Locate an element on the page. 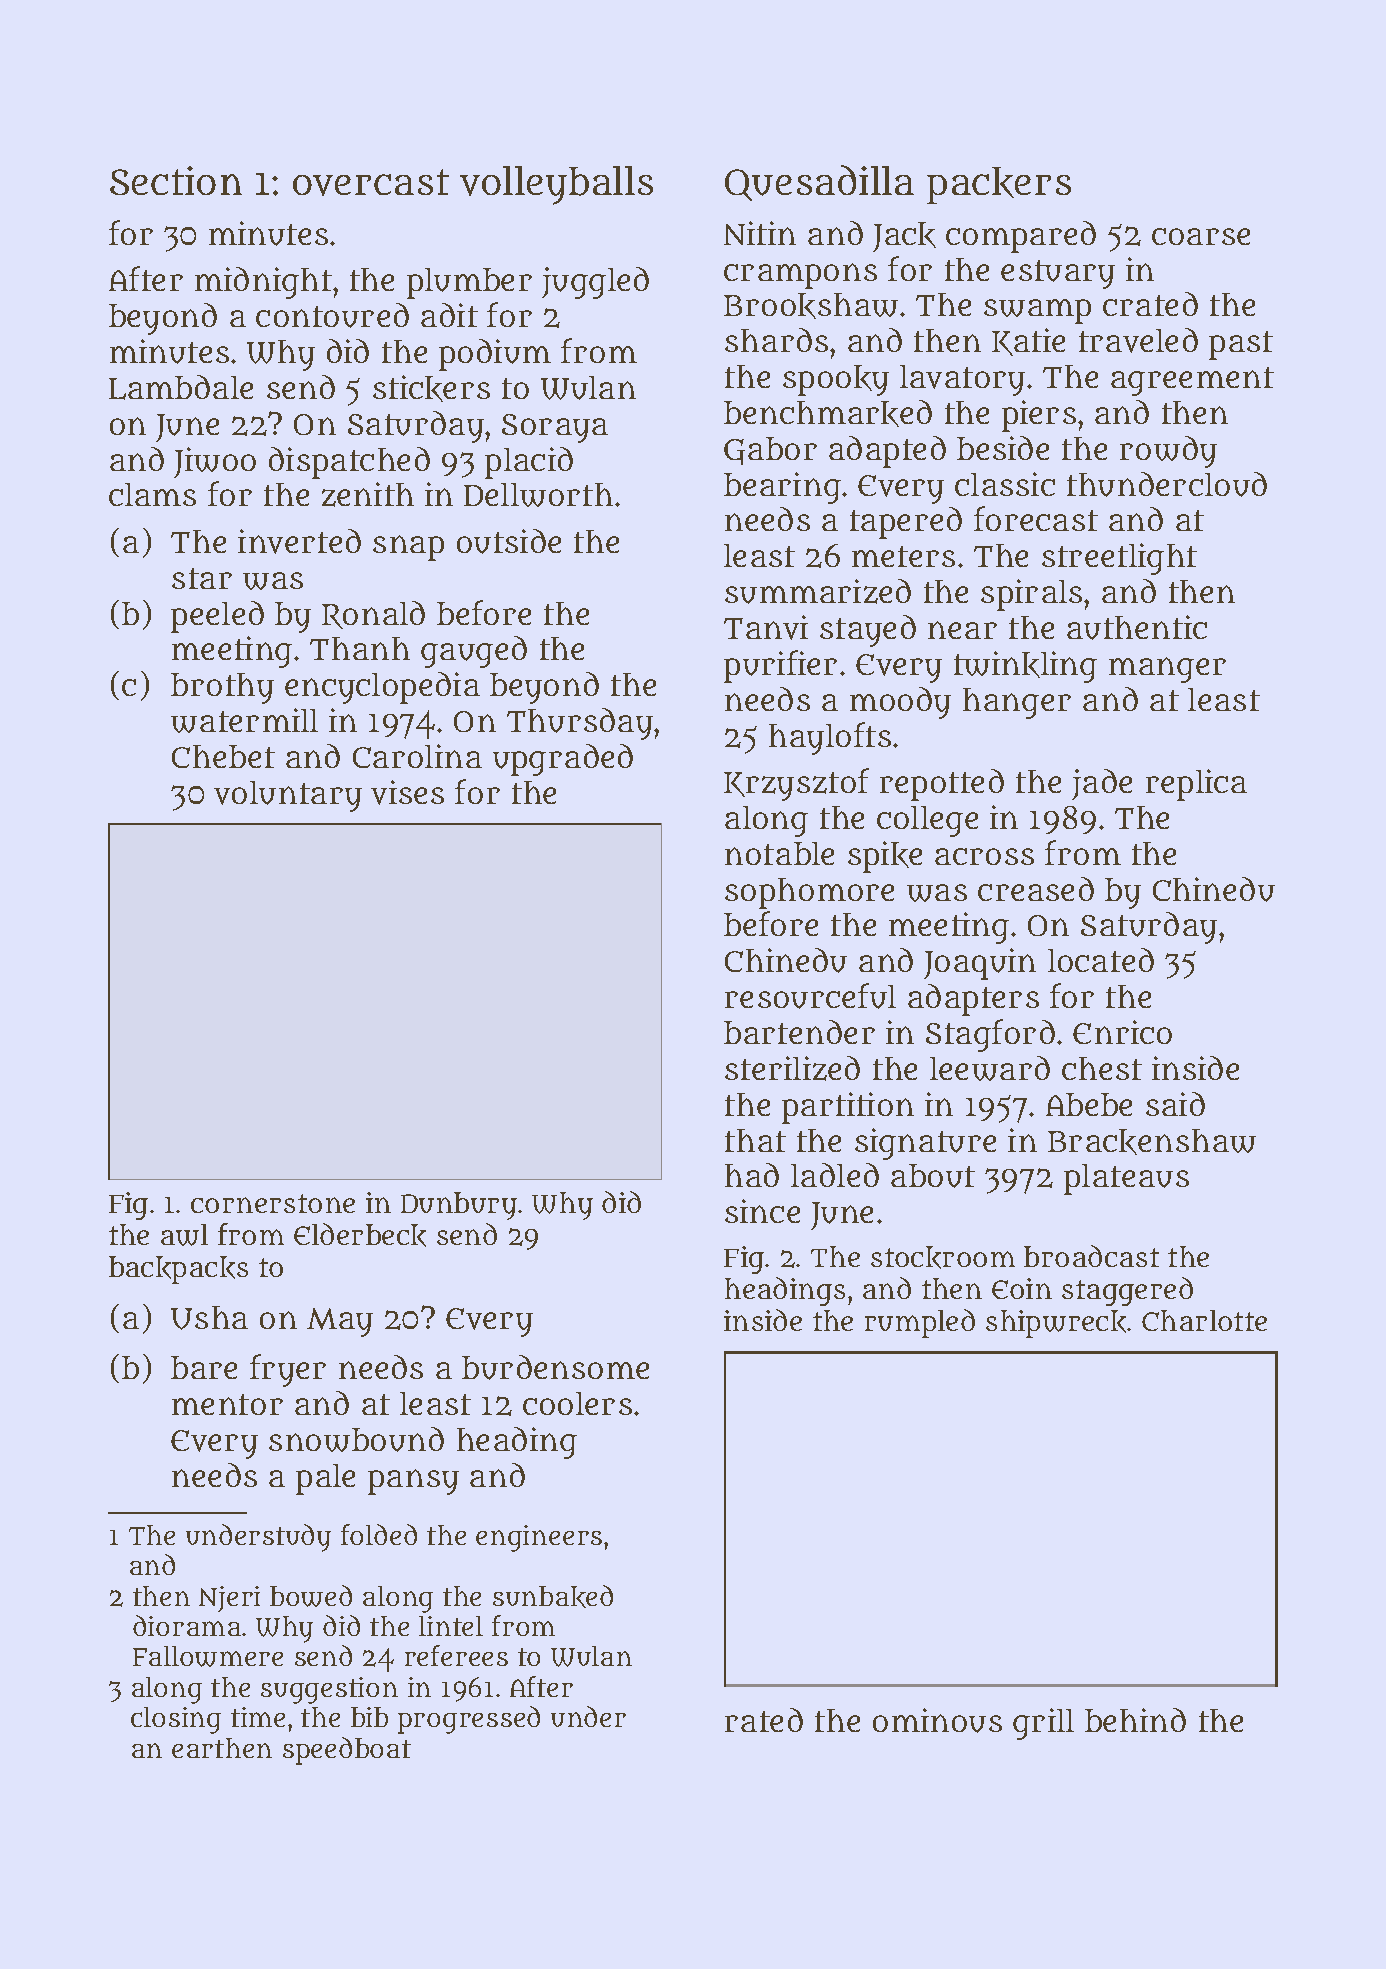 The image size is (1386, 1969). Chebet is located at coordinates (223, 756).
